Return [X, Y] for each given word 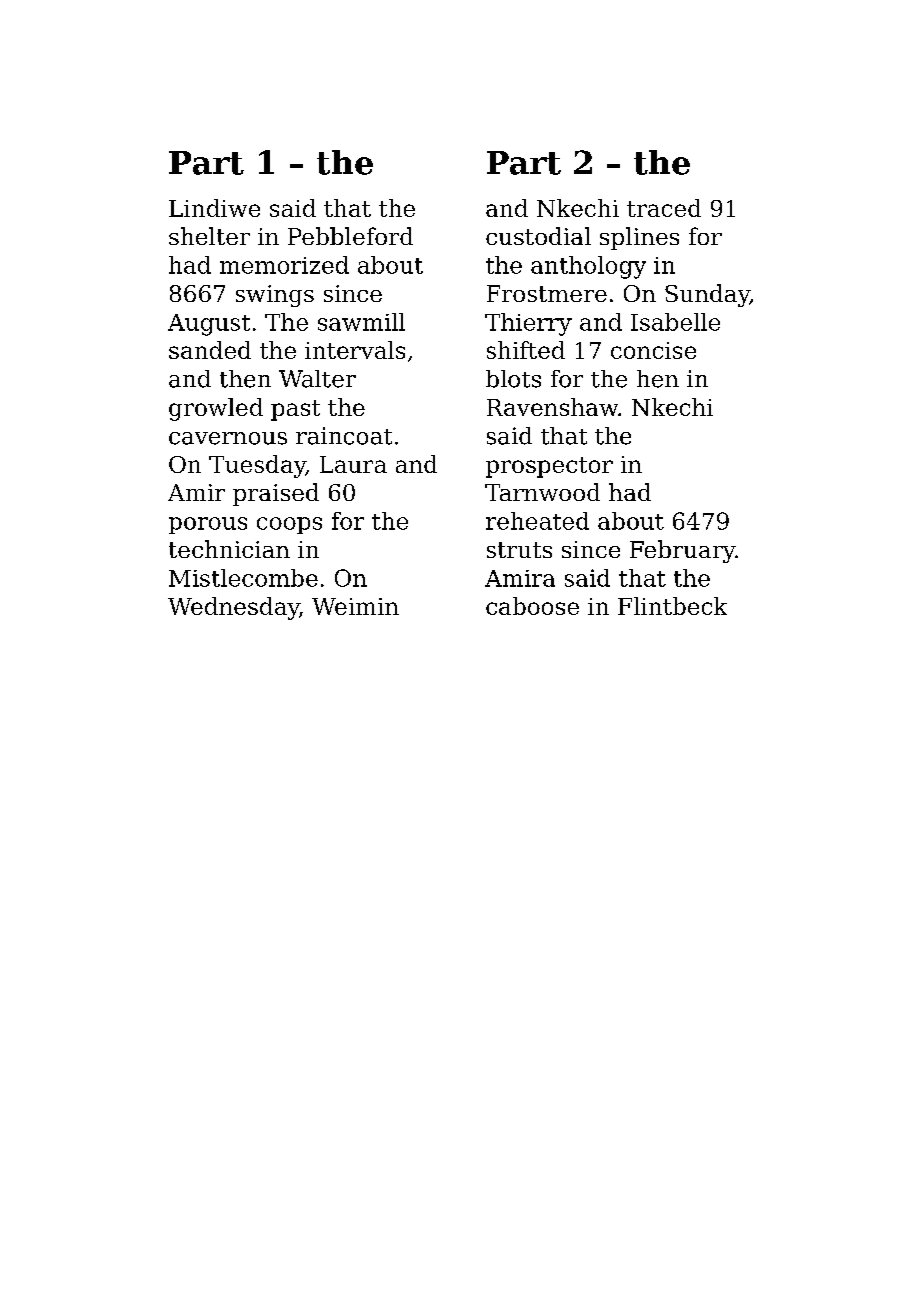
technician [229, 549]
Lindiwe [214, 208]
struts [519, 550]
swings [275, 296]
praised [276, 494]
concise [653, 350]
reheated [537, 521]
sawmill [361, 322]
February [682, 551]
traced [664, 208]
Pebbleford [350, 236]
